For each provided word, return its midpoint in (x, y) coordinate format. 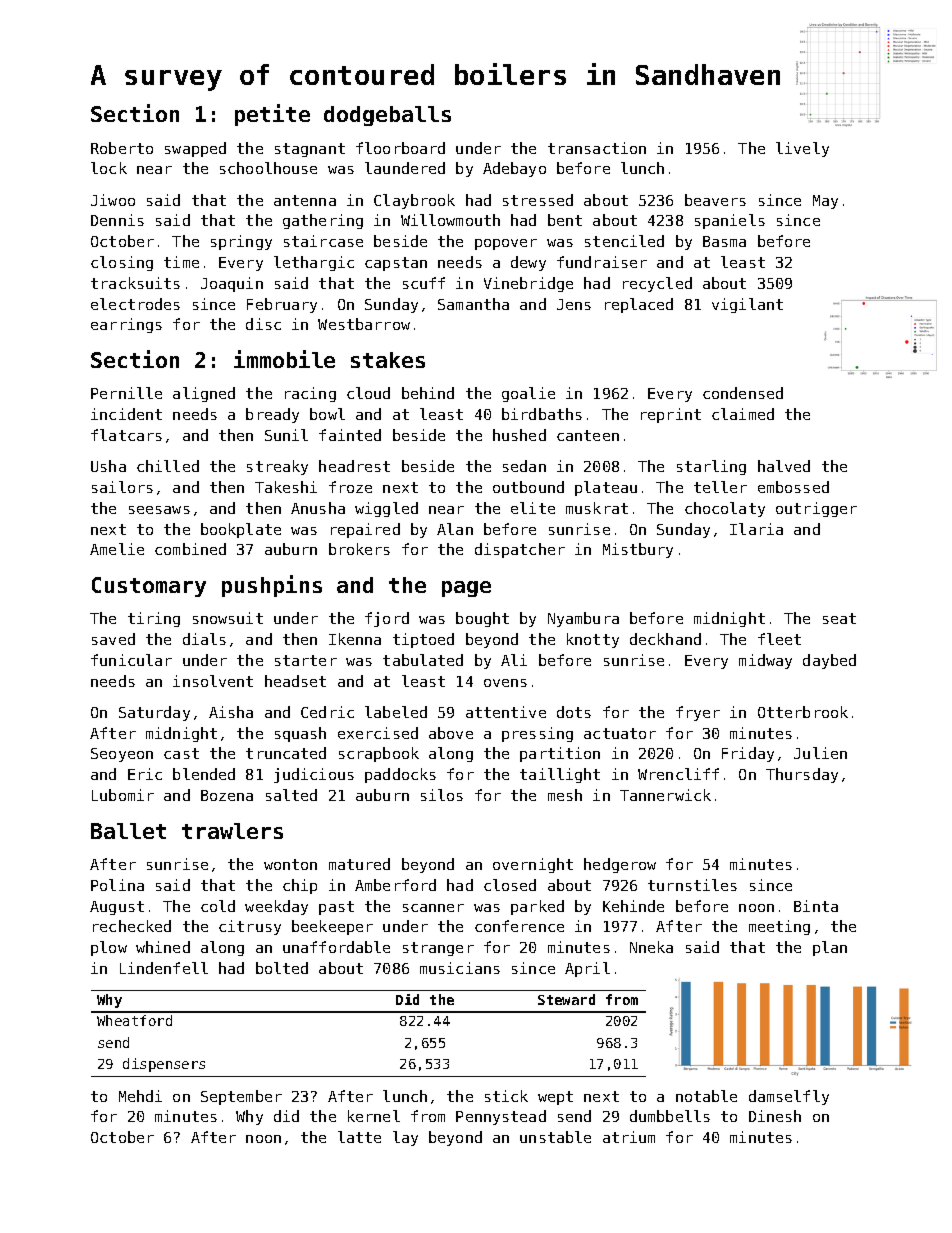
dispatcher (520, 550)
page (466, 589)
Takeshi (286, 487)
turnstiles (692, 885)
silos (442, 795)
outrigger (816, 509)
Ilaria (756, 529)
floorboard (400, 148)
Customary (149, 587)
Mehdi (140, 1096)
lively (802, 149)
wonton (290, 864)
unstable (555, 1137)
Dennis (117, 220)
